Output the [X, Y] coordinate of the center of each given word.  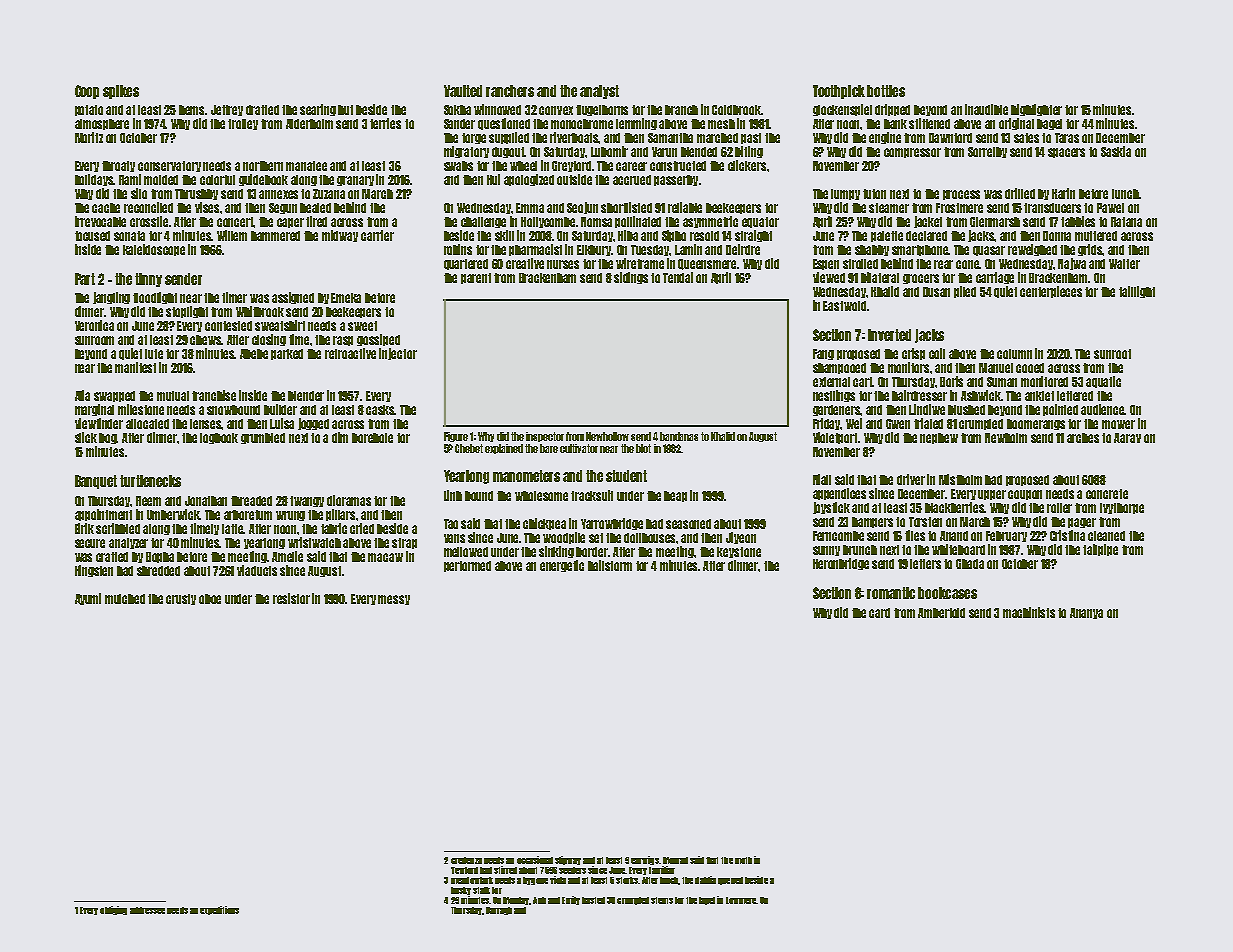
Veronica [94, 325]
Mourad [675, 860]
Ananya [1086, 613]
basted [593, 900]
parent [476, 278]
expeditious [219, 910]
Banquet [96, 482]
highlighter [1036, 110]
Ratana [1126, 222]
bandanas [679, 436]
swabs [458, 166]
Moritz [89, 137]
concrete [1107, 494]
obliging [113, 910]
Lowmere [741, 900]
